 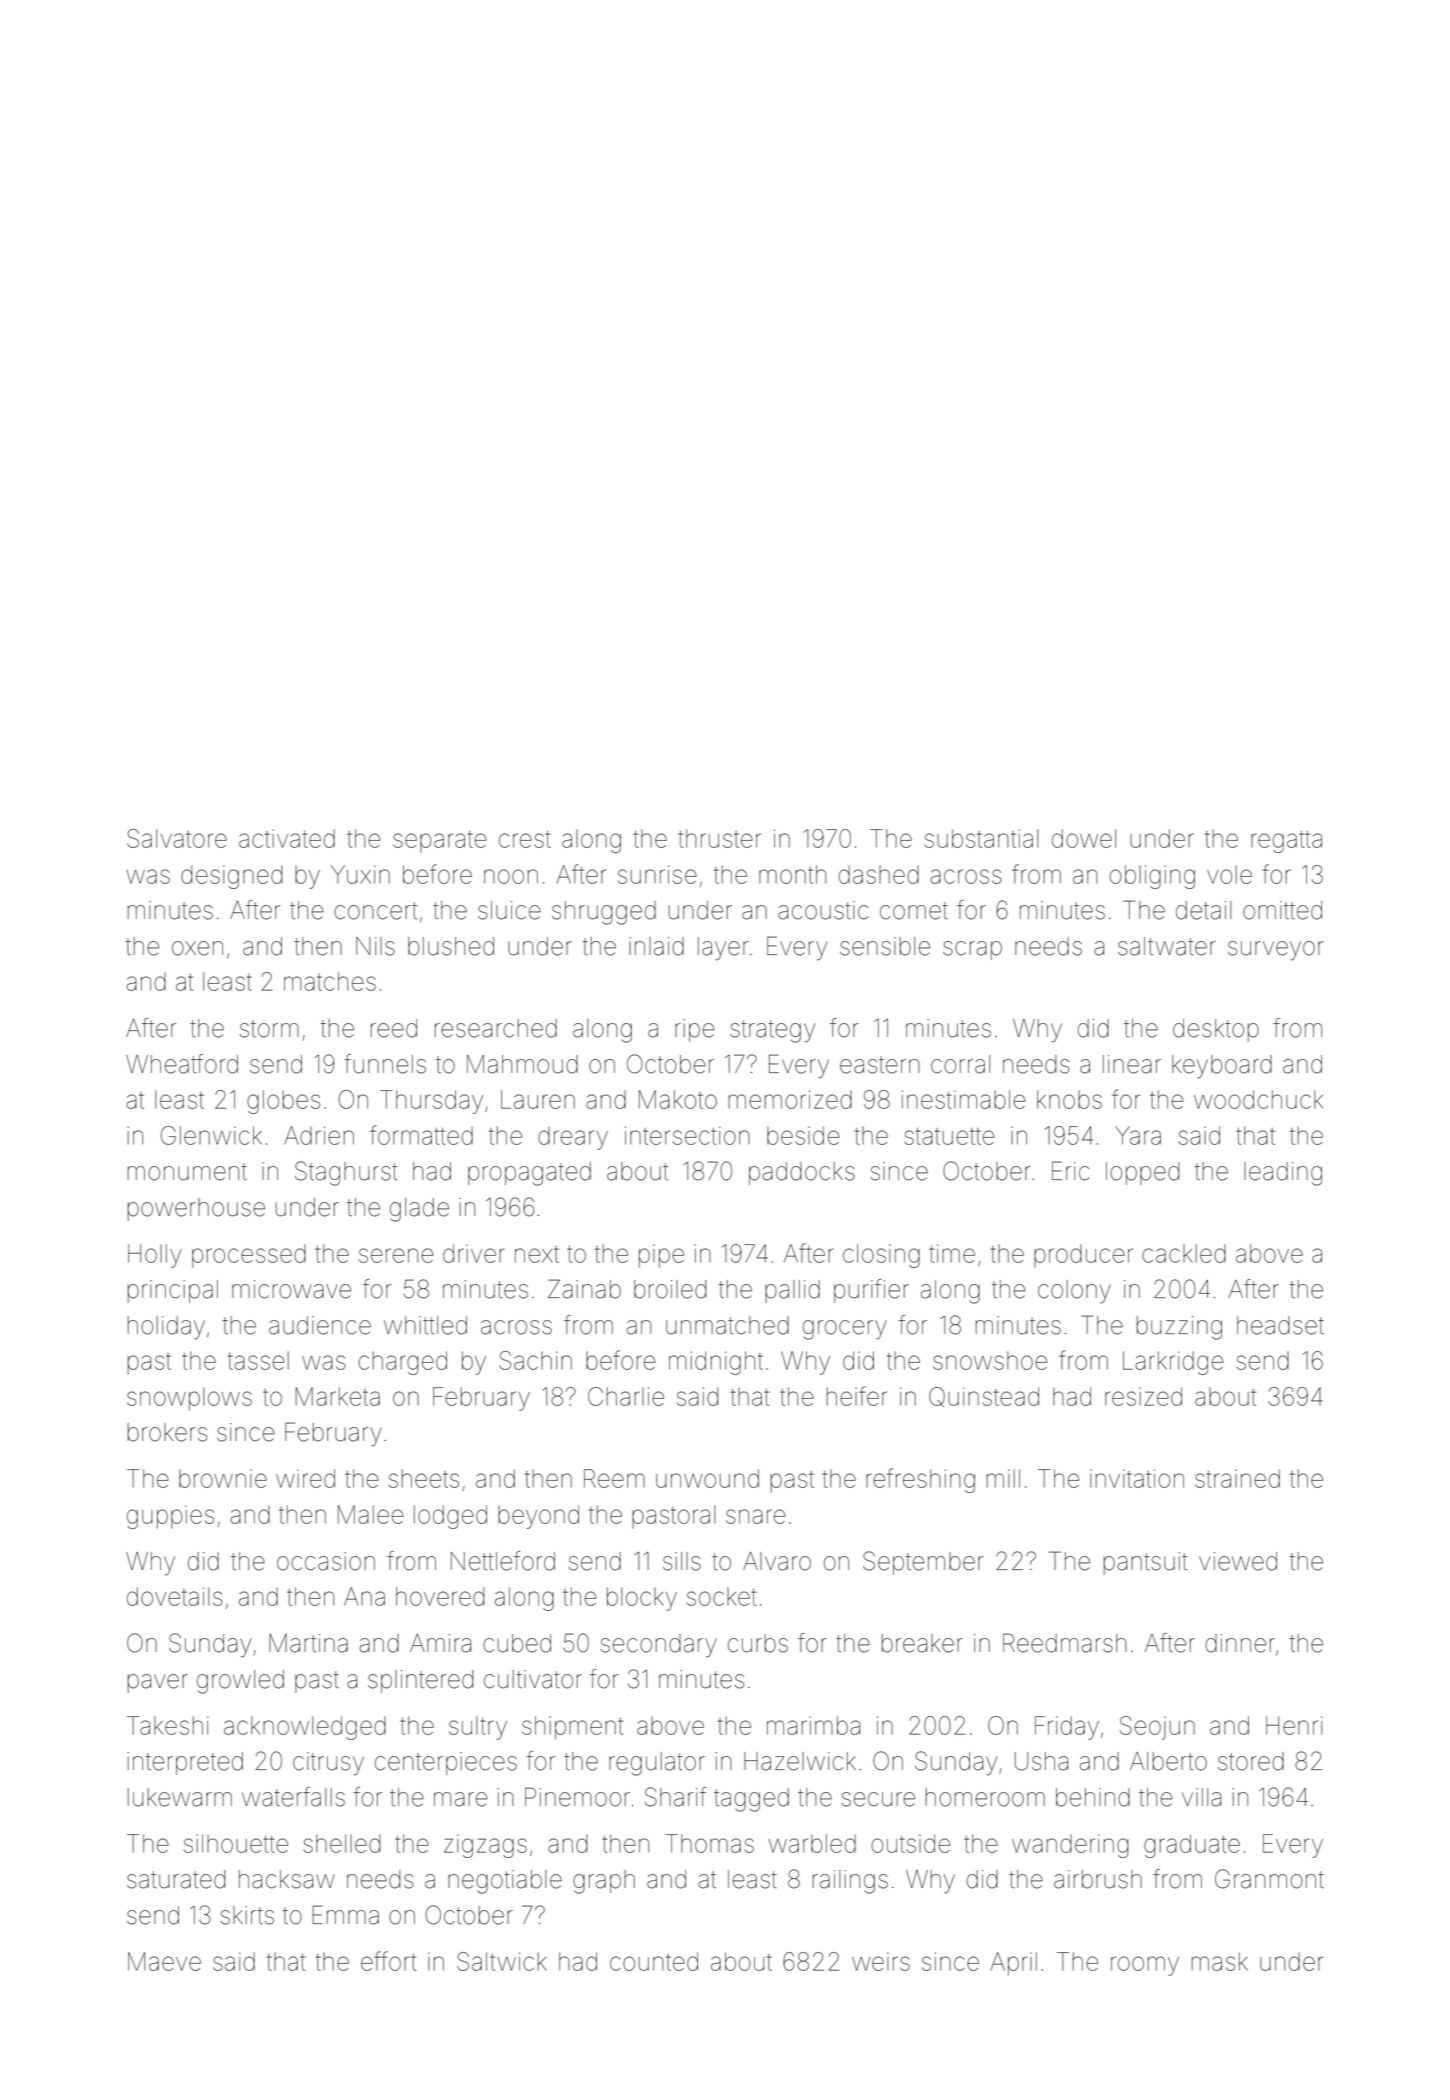 I want to click on activated, so click(x=287, y=838).
